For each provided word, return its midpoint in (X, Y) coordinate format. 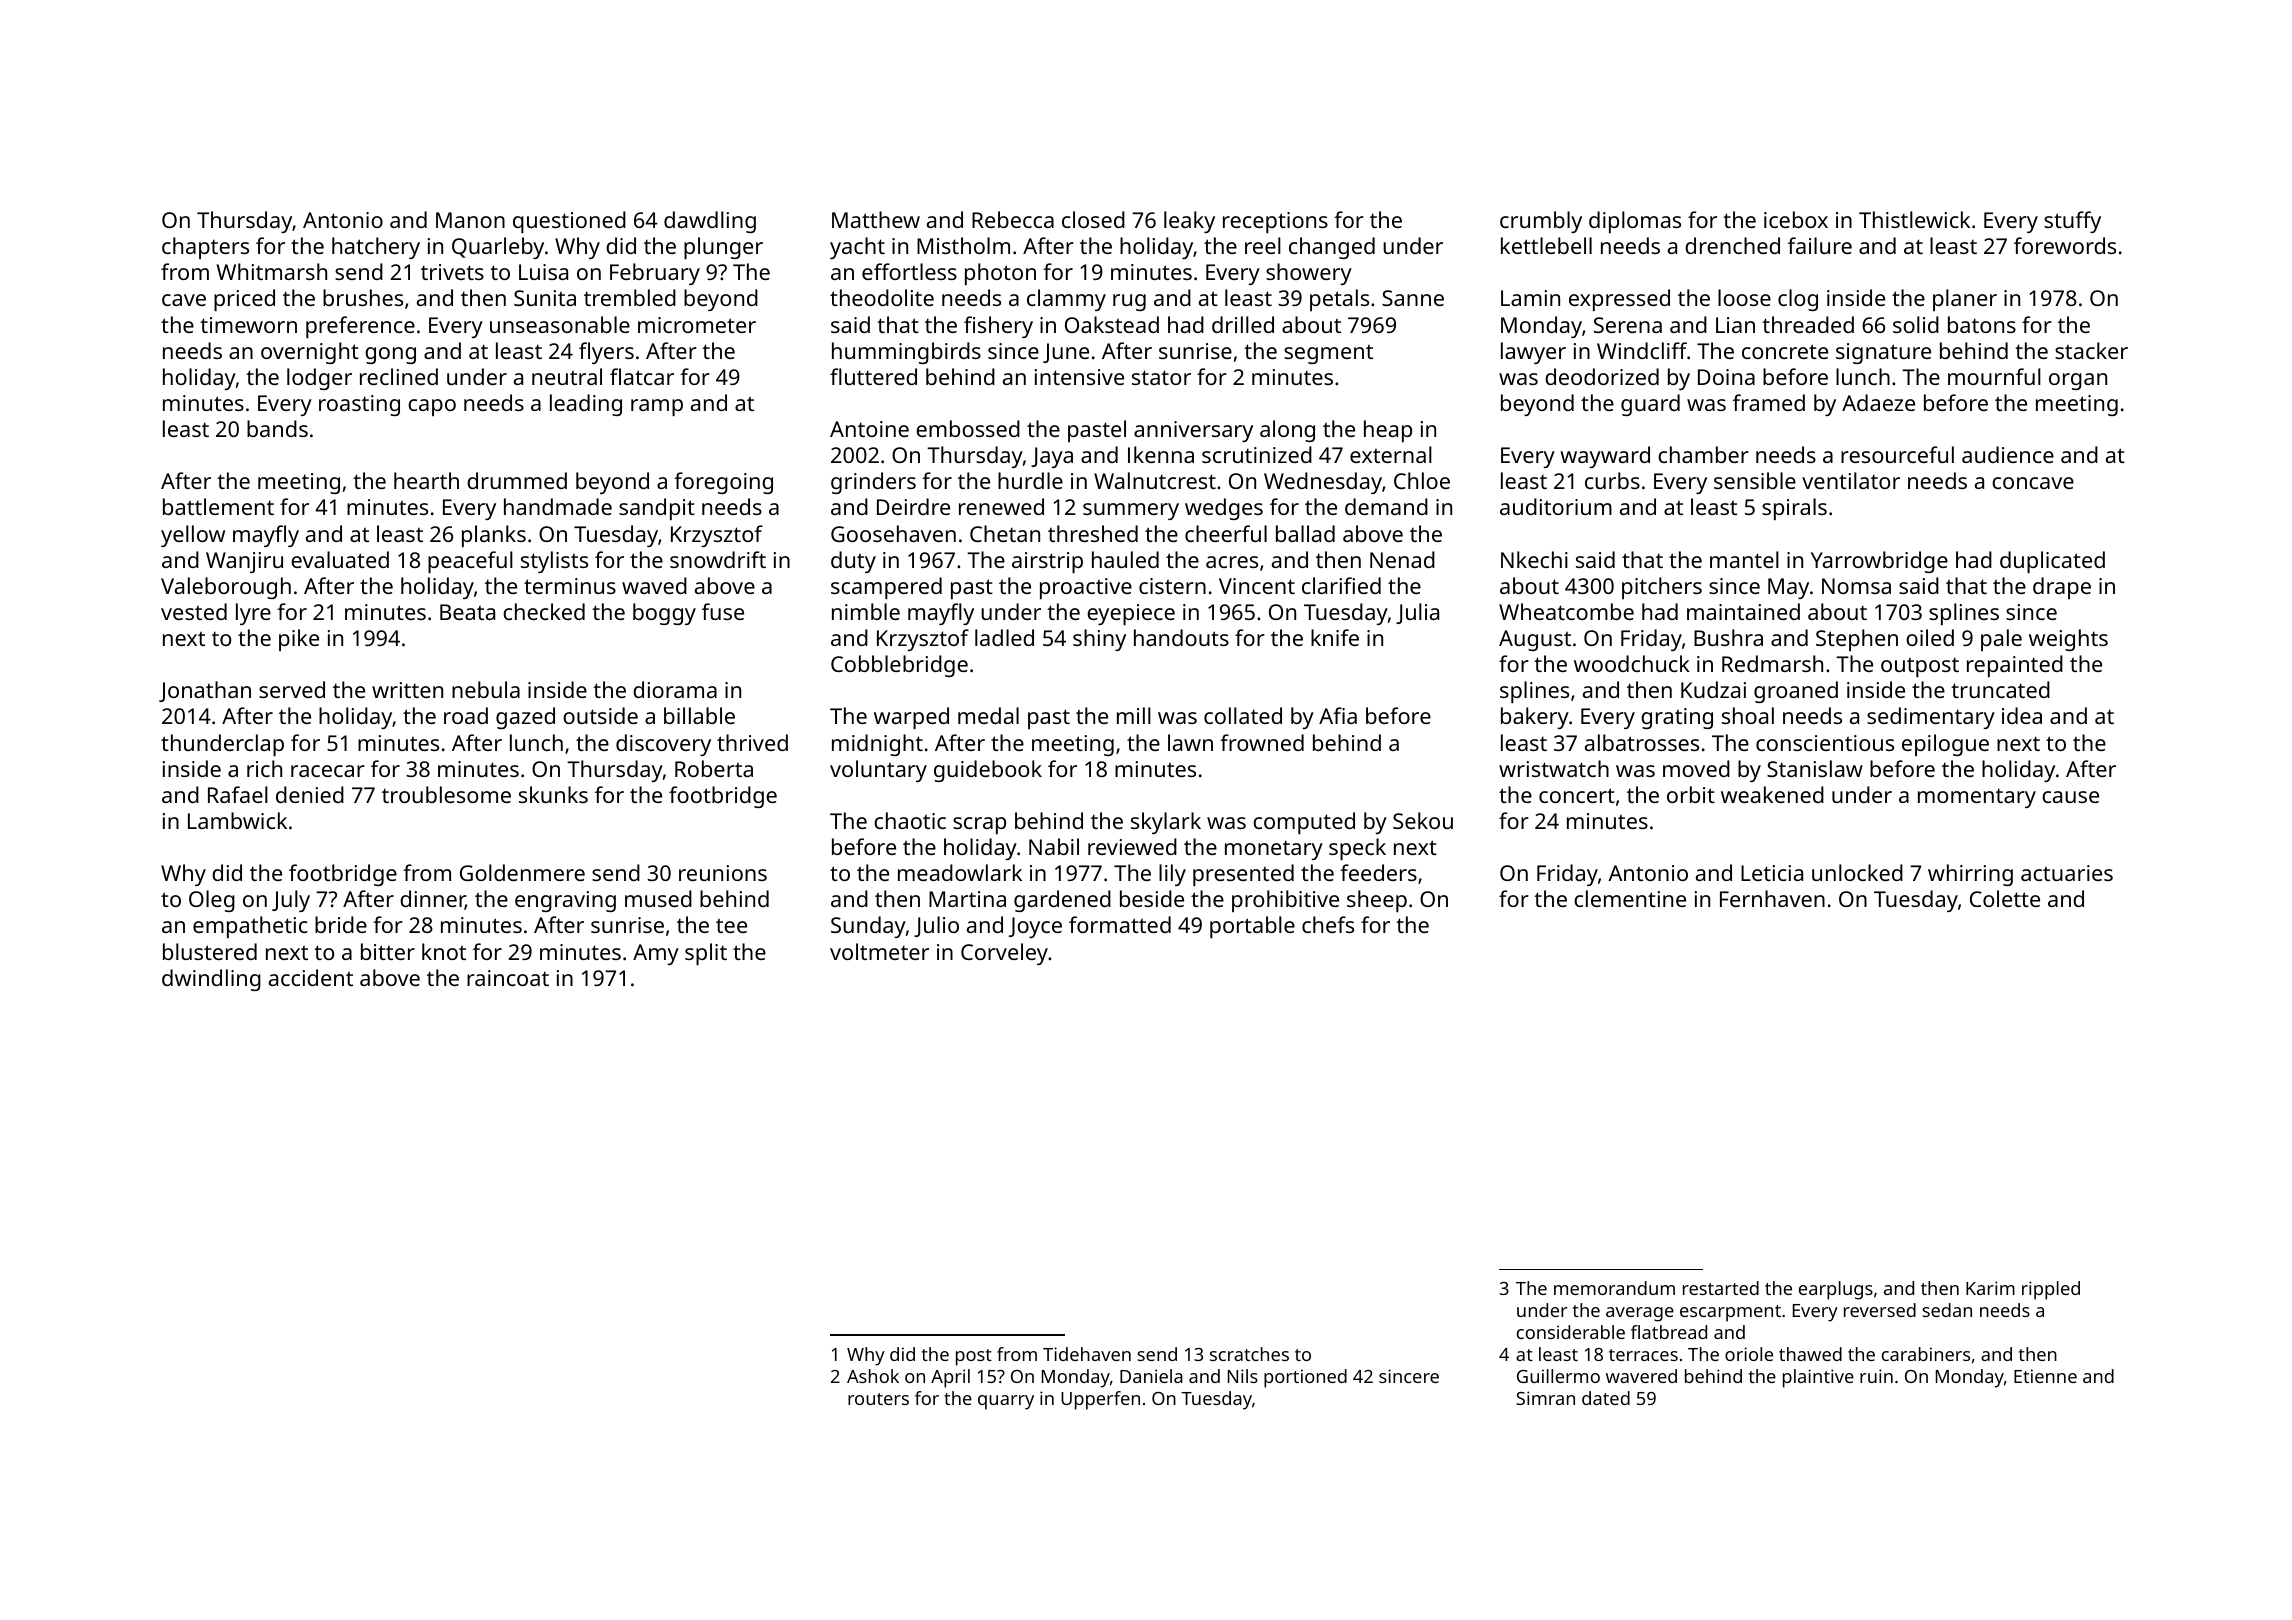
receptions (1275, 222)
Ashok (873, 1376)
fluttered (873, 376)
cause (2070, 797)
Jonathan (205, 691)
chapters (205, 248)
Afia (1338, 715)
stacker (2091, 350)
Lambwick (237, 820)
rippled (2051, 1290)
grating (1677, 718)
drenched (1732, 245)
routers (878, 1399)
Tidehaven (1087, 1354)
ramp (657, 407)
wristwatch (1554, 768)
